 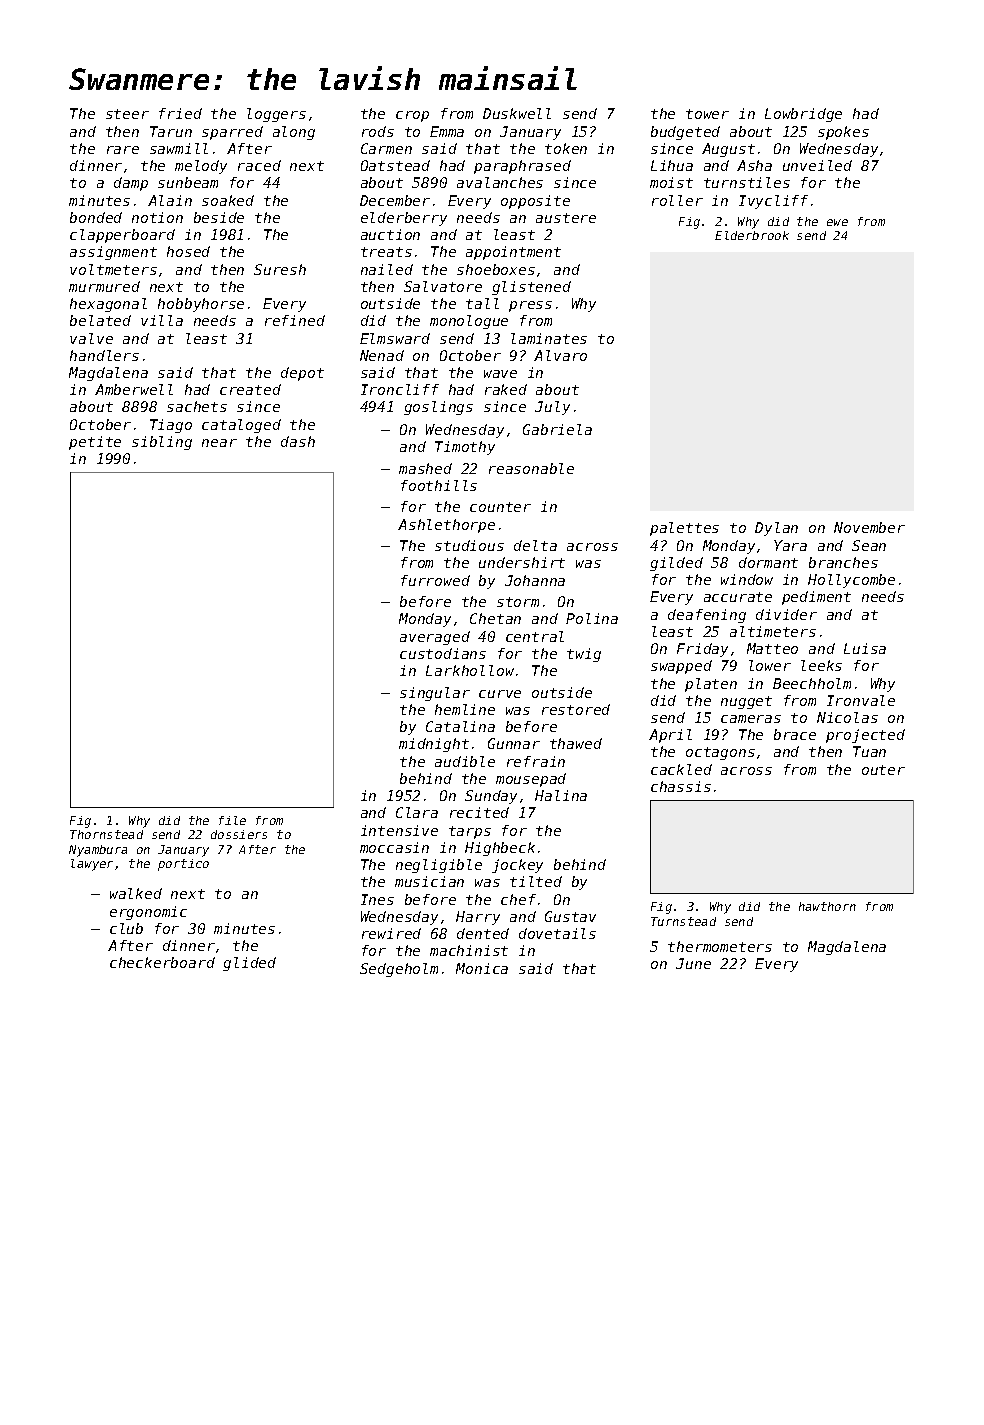 I want to click on press, so click(x=530, y=306).
